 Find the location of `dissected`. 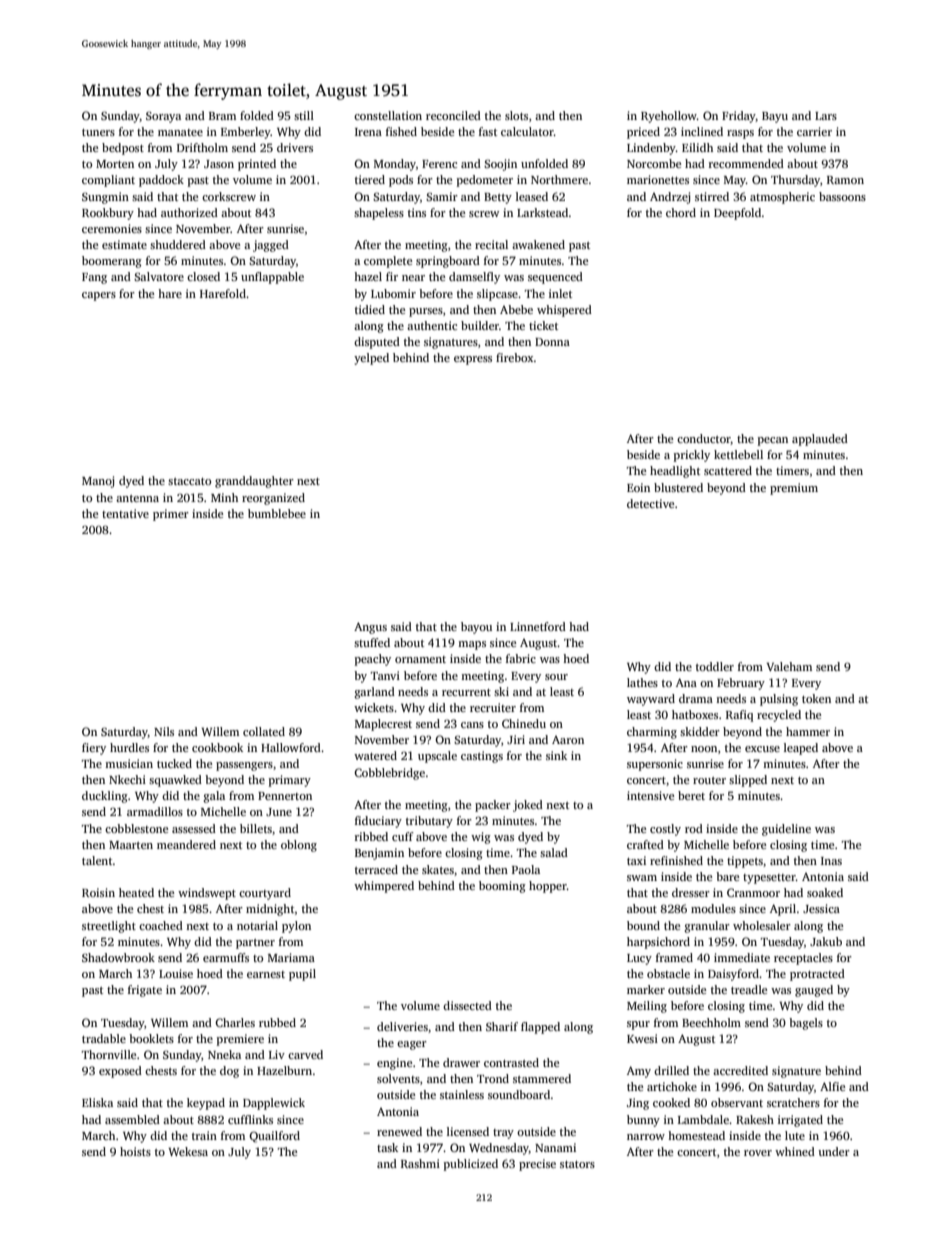

dissected is located at coordinates (467, 1005).
